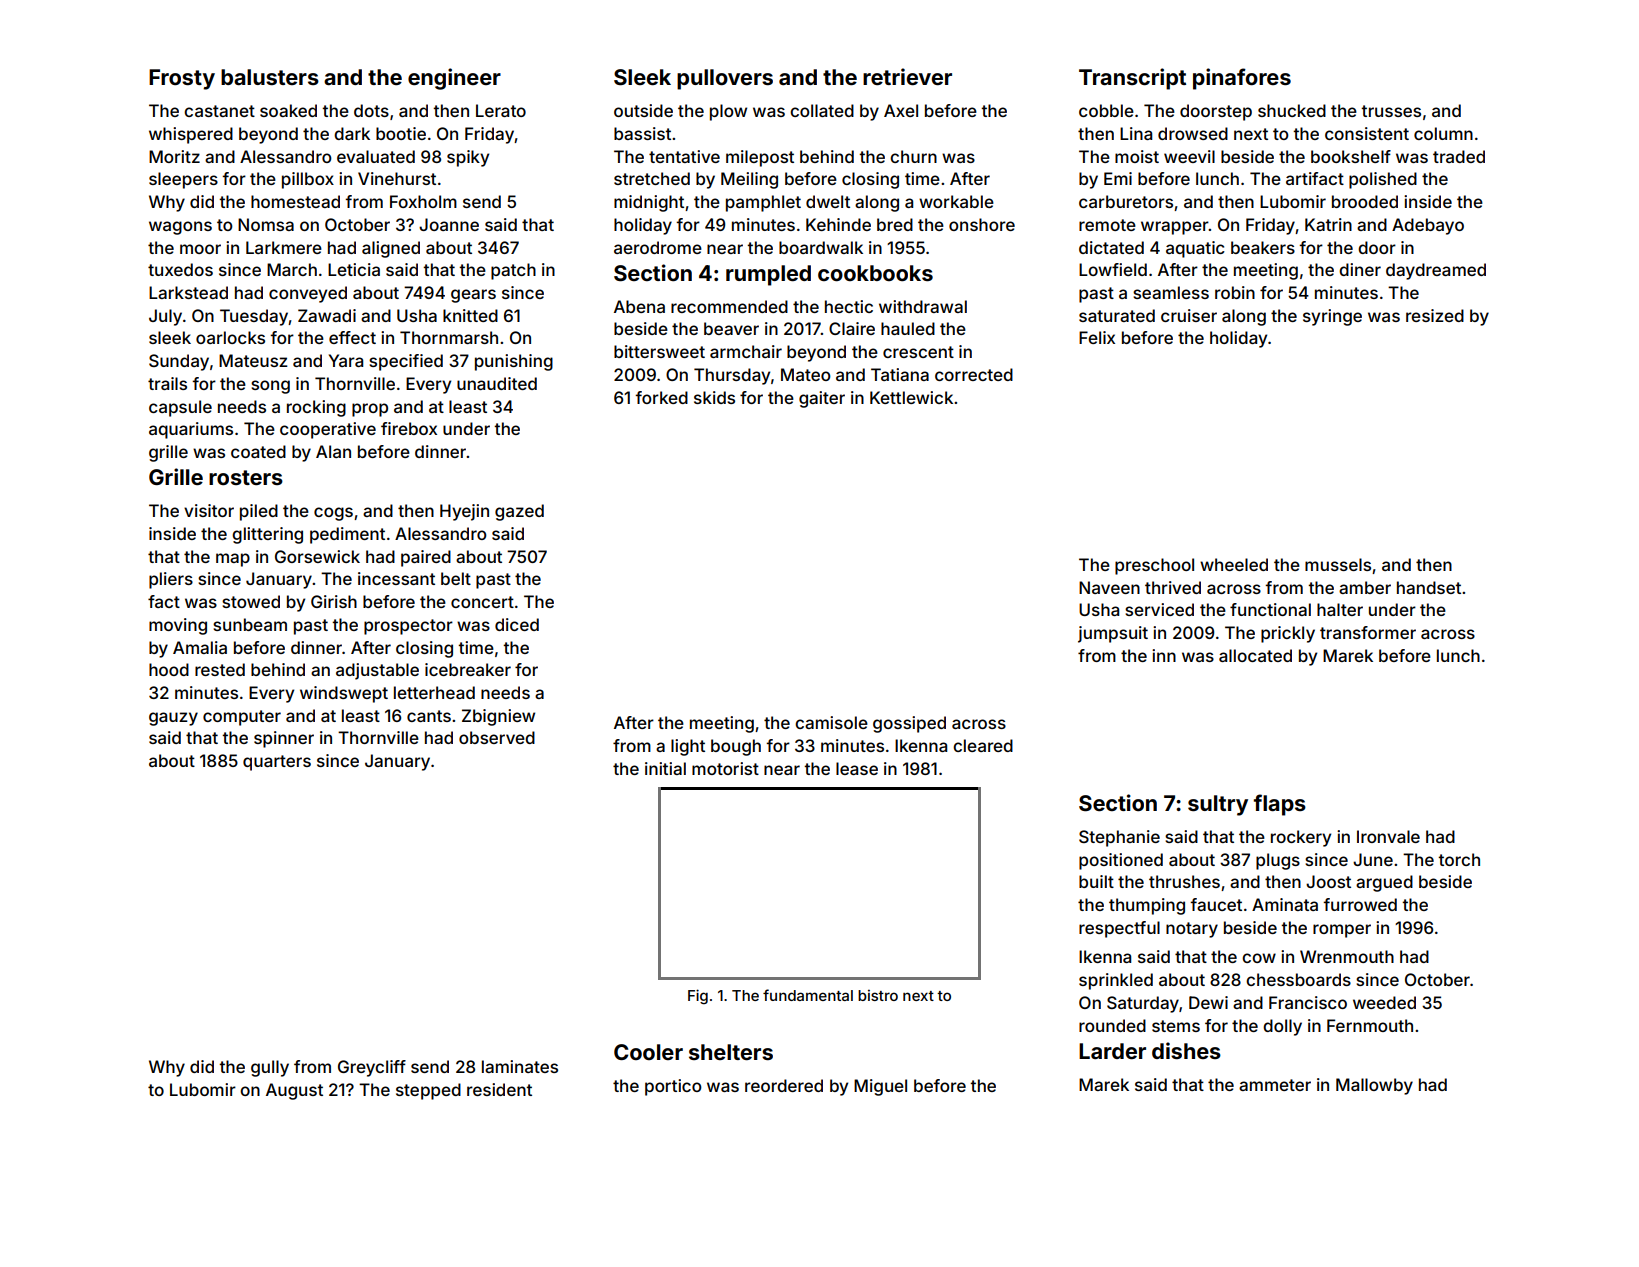  I want to click on trusses, so click(1391, 111).
